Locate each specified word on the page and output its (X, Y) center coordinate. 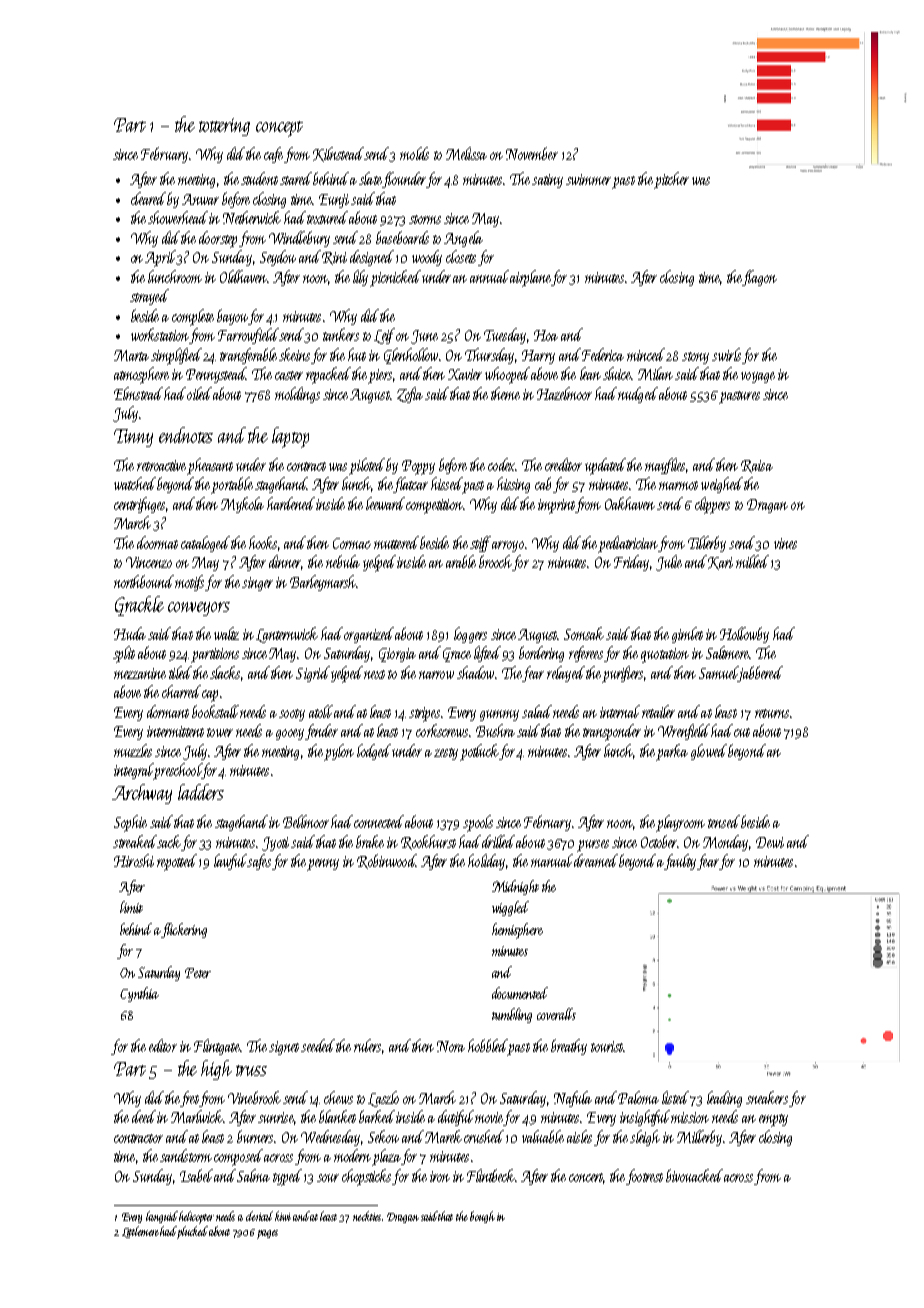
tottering (224, 127)
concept (279, 129)
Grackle (139, 606)
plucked (193, 1232)
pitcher (671, 180)
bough (482, 1217)
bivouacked (694, 1175)
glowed (709, 752)
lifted (487, 654)
